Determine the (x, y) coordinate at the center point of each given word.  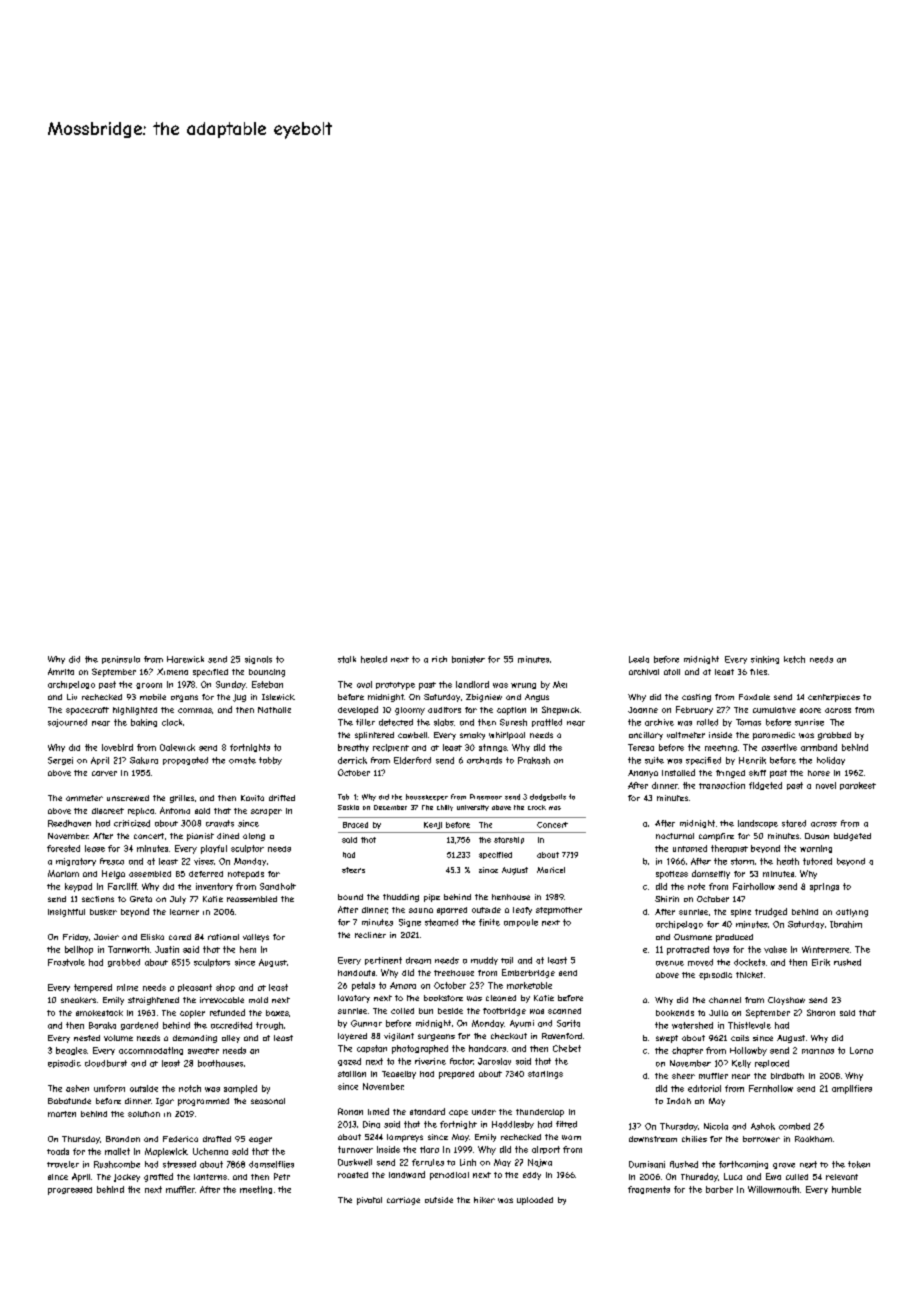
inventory (214, 887)
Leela (639, 659)
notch (190, 1088)
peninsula (121, 660)
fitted (566, 1124)
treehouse (454, 973)
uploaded (535, 1201)
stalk (347, 659)
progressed (70, 1191)
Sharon (821, 1012)
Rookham (813, 1139)
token (859, 1164)
